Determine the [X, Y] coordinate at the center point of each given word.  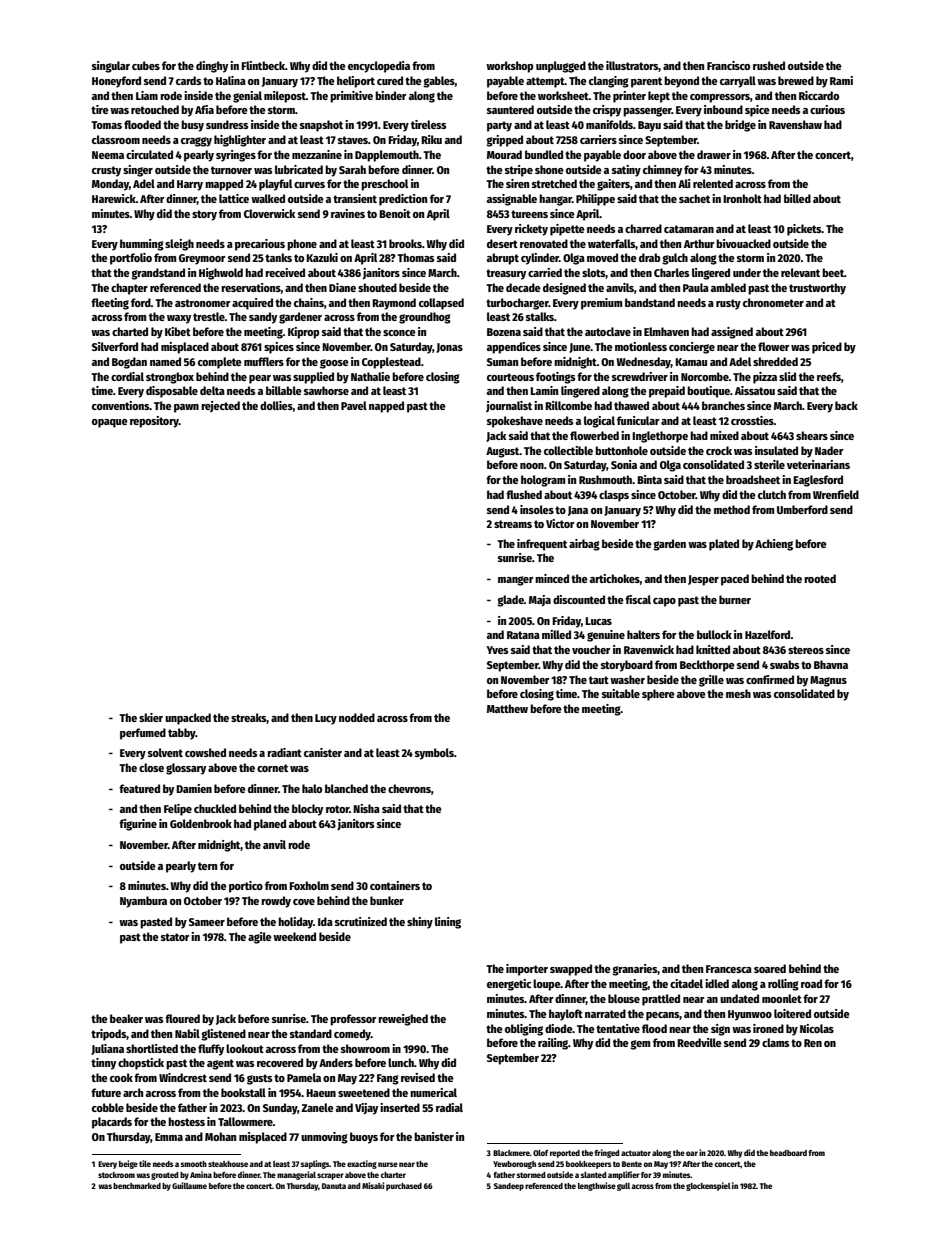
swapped [571, 970]
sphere [658, 695]
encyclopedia [379, 67]
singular [111, 67]
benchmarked [137, 1186]
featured [139, 788]
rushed [769, 65]
